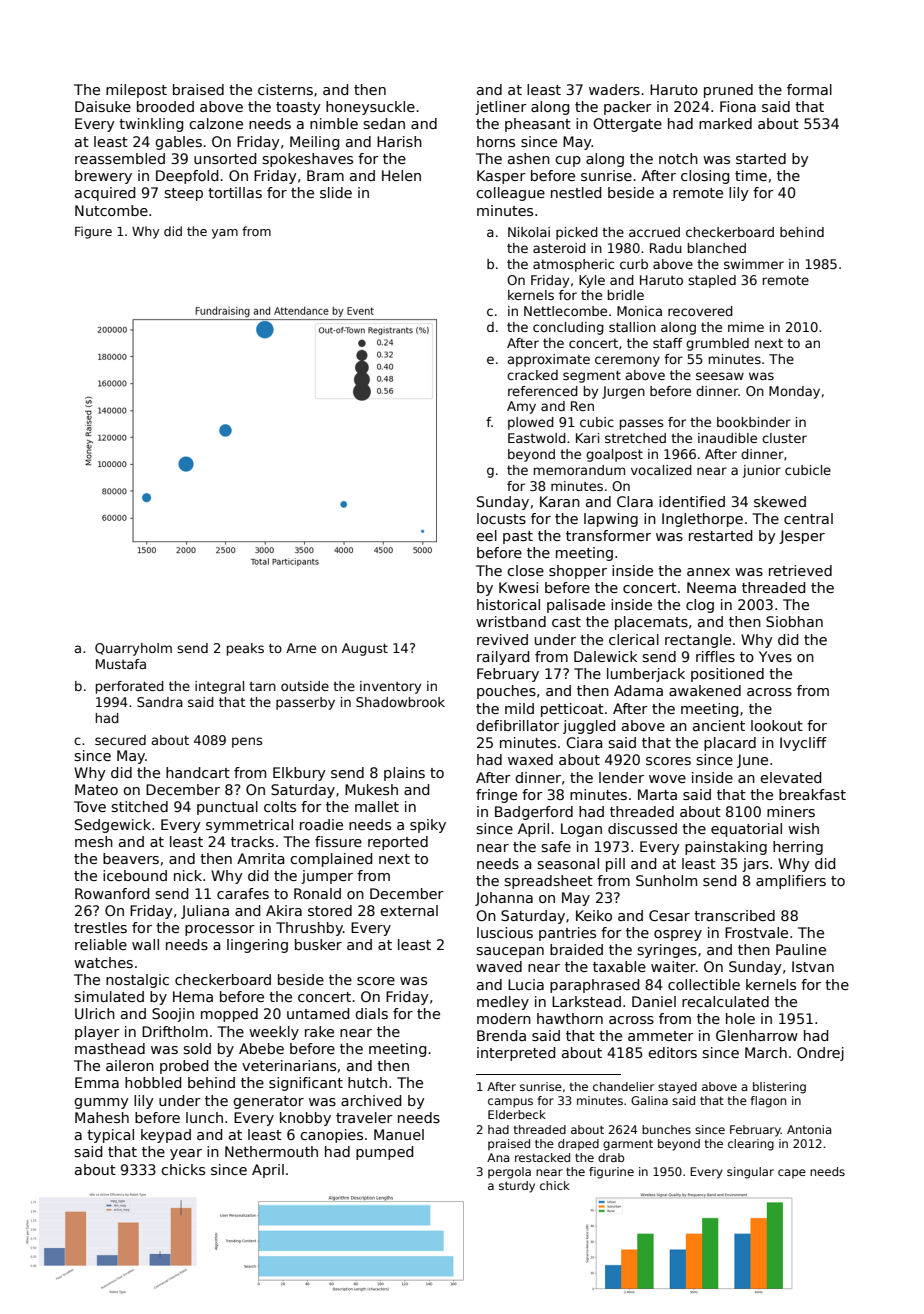 The image size is (924, 1314). Describe the element at coordinates (504, 899) in the screenshot. I see `Johanna` at that location.
